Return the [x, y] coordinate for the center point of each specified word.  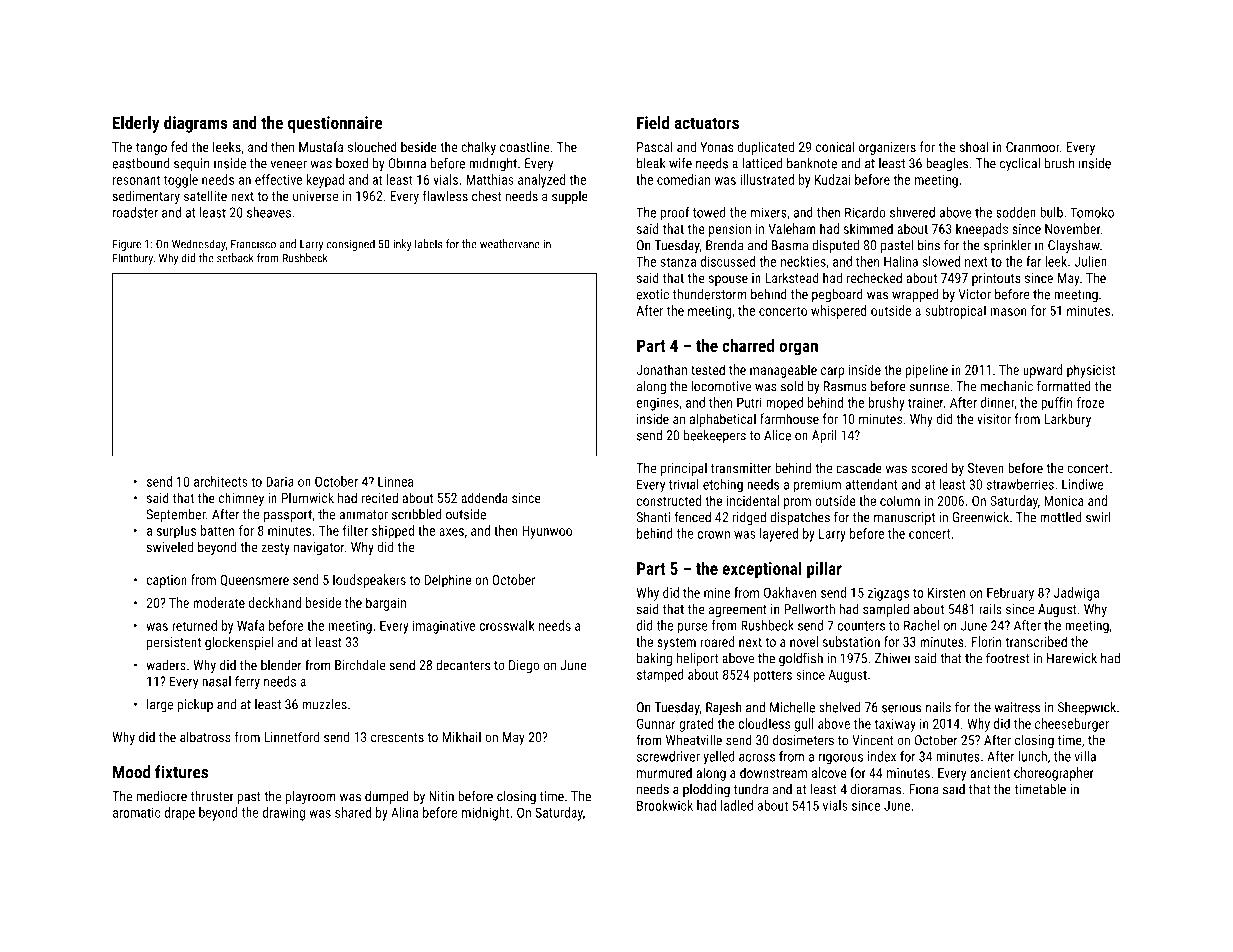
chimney [241, 499]
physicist [1091, 371]
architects [221, 481]
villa [1085, 756]
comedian [683, 179]
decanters [463, 665]
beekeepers [715, 436]
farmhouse [789, 418]
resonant [136, 180]
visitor [994, 419]
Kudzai [832, 179]
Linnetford [291, 737]
